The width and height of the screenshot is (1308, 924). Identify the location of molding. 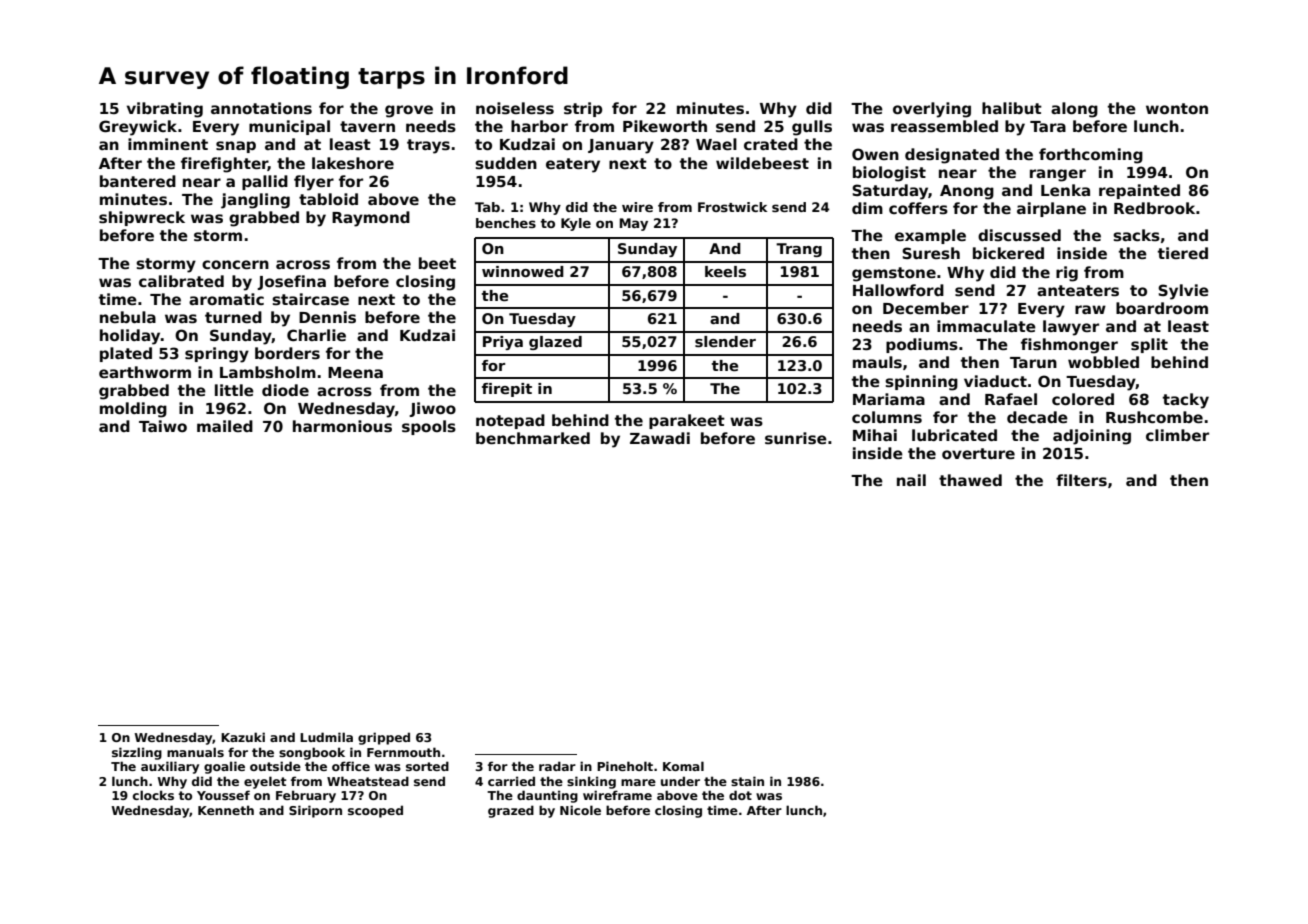
(133, 410).
